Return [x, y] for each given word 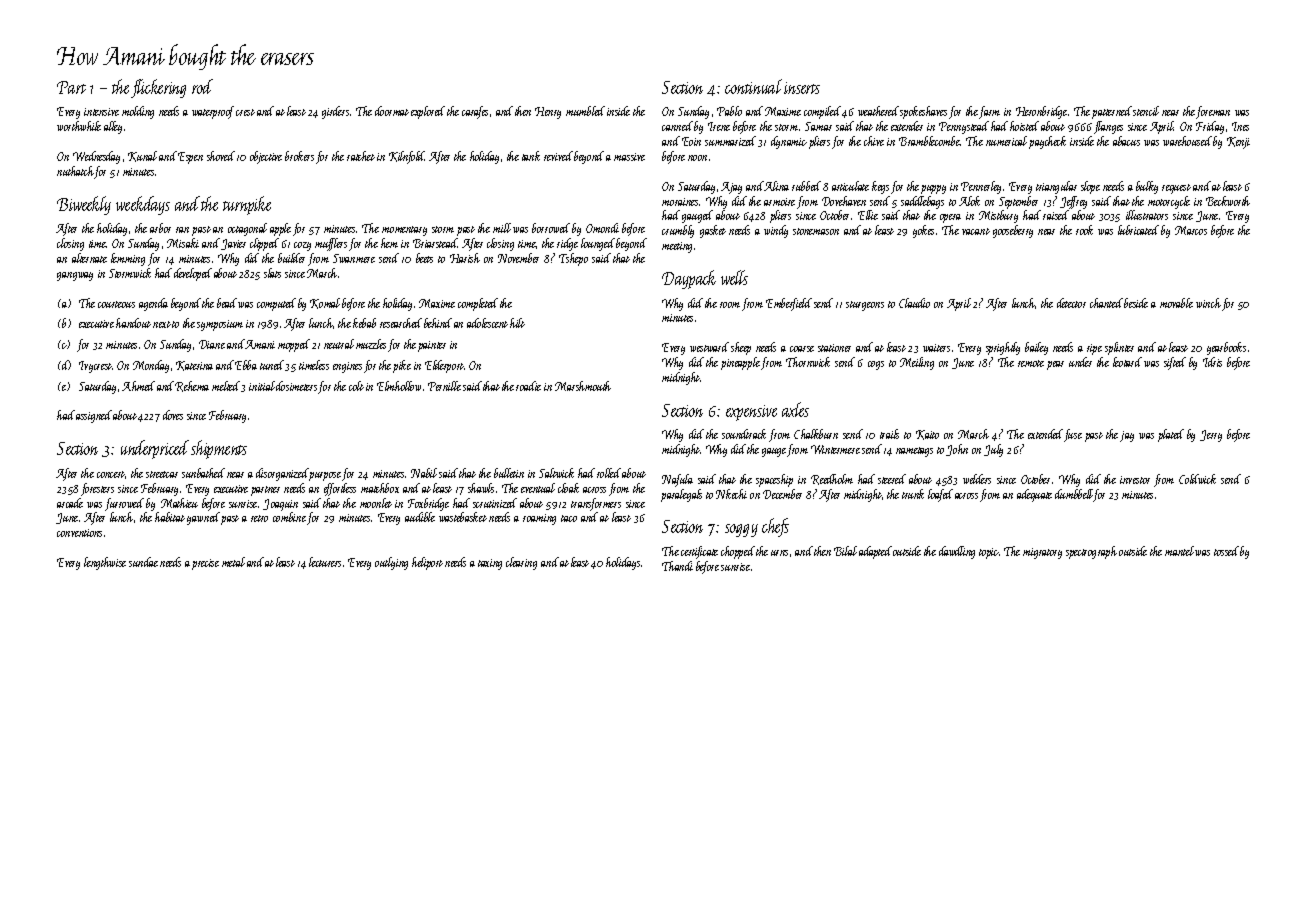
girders [335, 112]
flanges [1108, 127]
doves [173, 415]
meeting [677, 247]
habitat [170, 517]
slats [272, 273]
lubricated [1138, 230]
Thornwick [808, 362]
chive [874, 141]
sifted [1175, 363]
